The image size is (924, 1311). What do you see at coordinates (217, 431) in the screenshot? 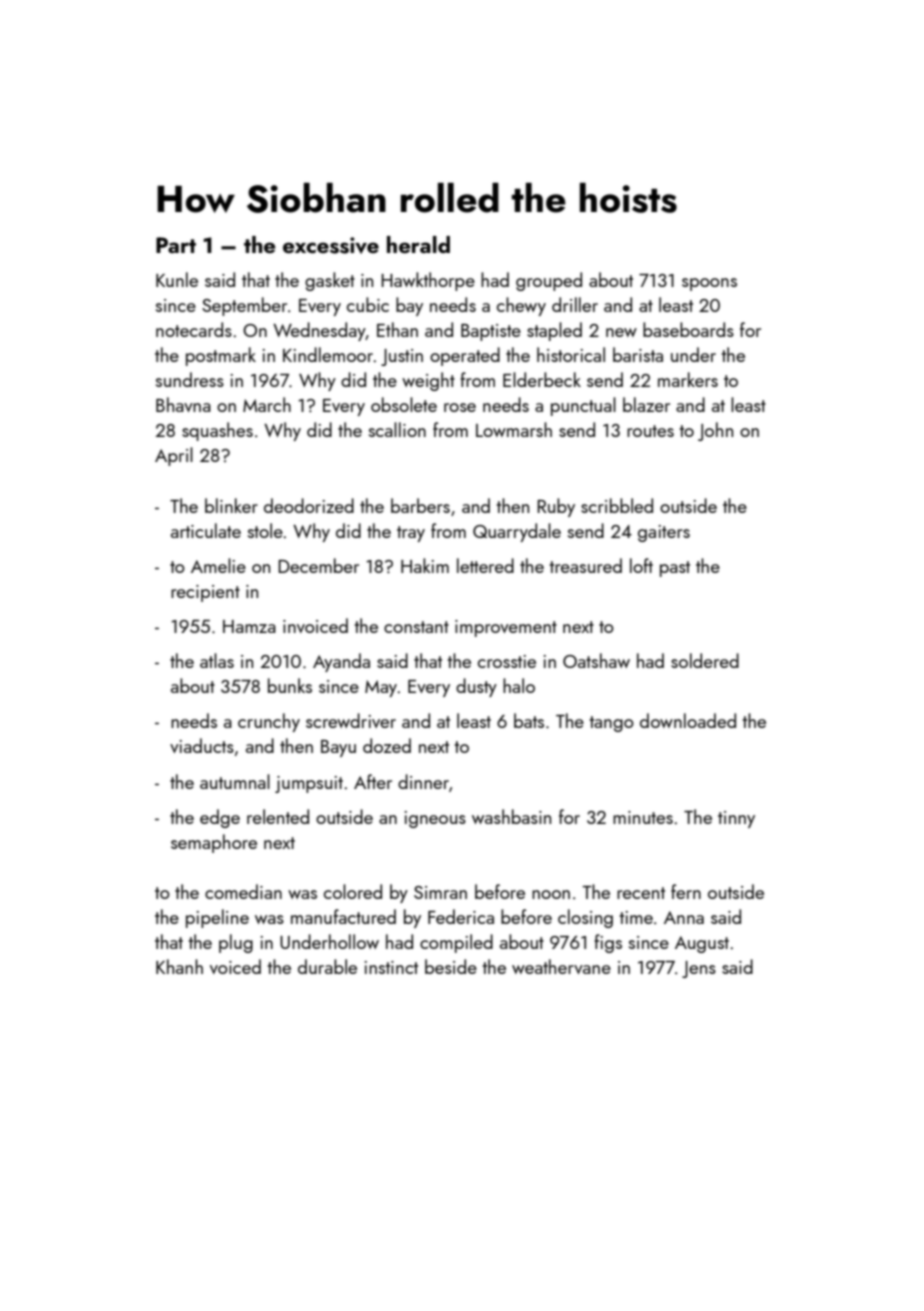
I see `squashes` at bounding box center [217, 431].
